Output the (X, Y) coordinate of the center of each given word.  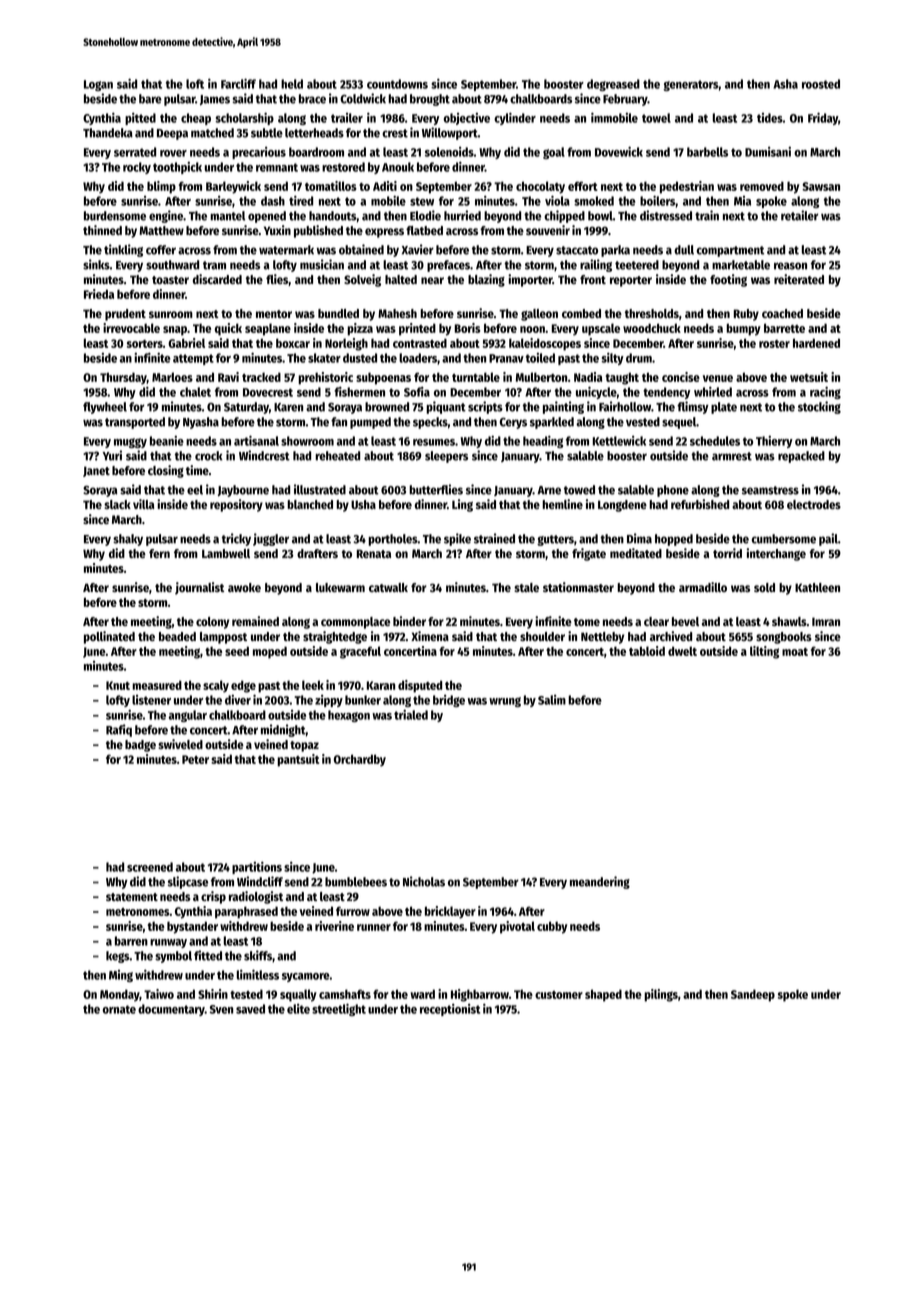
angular (188, 716)
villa (143, 504)
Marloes (172, 377)
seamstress (770, 490)
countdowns (397, 84)
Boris (467, 328)
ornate (119, 1009)
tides (770, 118)
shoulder (542, 636)
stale (526, 587)
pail (828, 539)
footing (728, 280)
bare (150, 99)
